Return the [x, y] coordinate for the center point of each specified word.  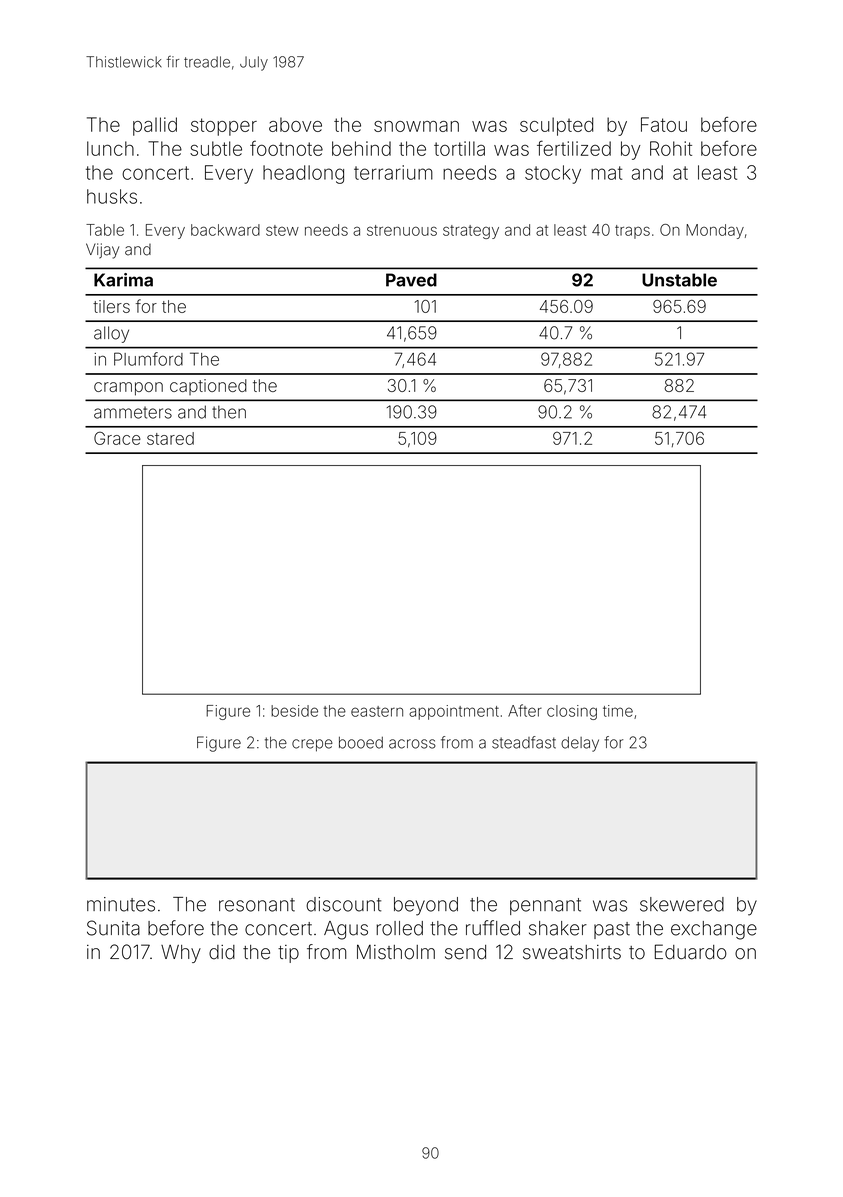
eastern [377, 711]
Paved [411, 280]
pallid [155, 126]
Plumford [148, 359]
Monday [715, 231]
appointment [454, 712]
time [618, 711]
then [229, 412]
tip [288, 954]
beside [294, 711]
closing [572, 712]
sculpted [556, 126]
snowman [416, 126]
